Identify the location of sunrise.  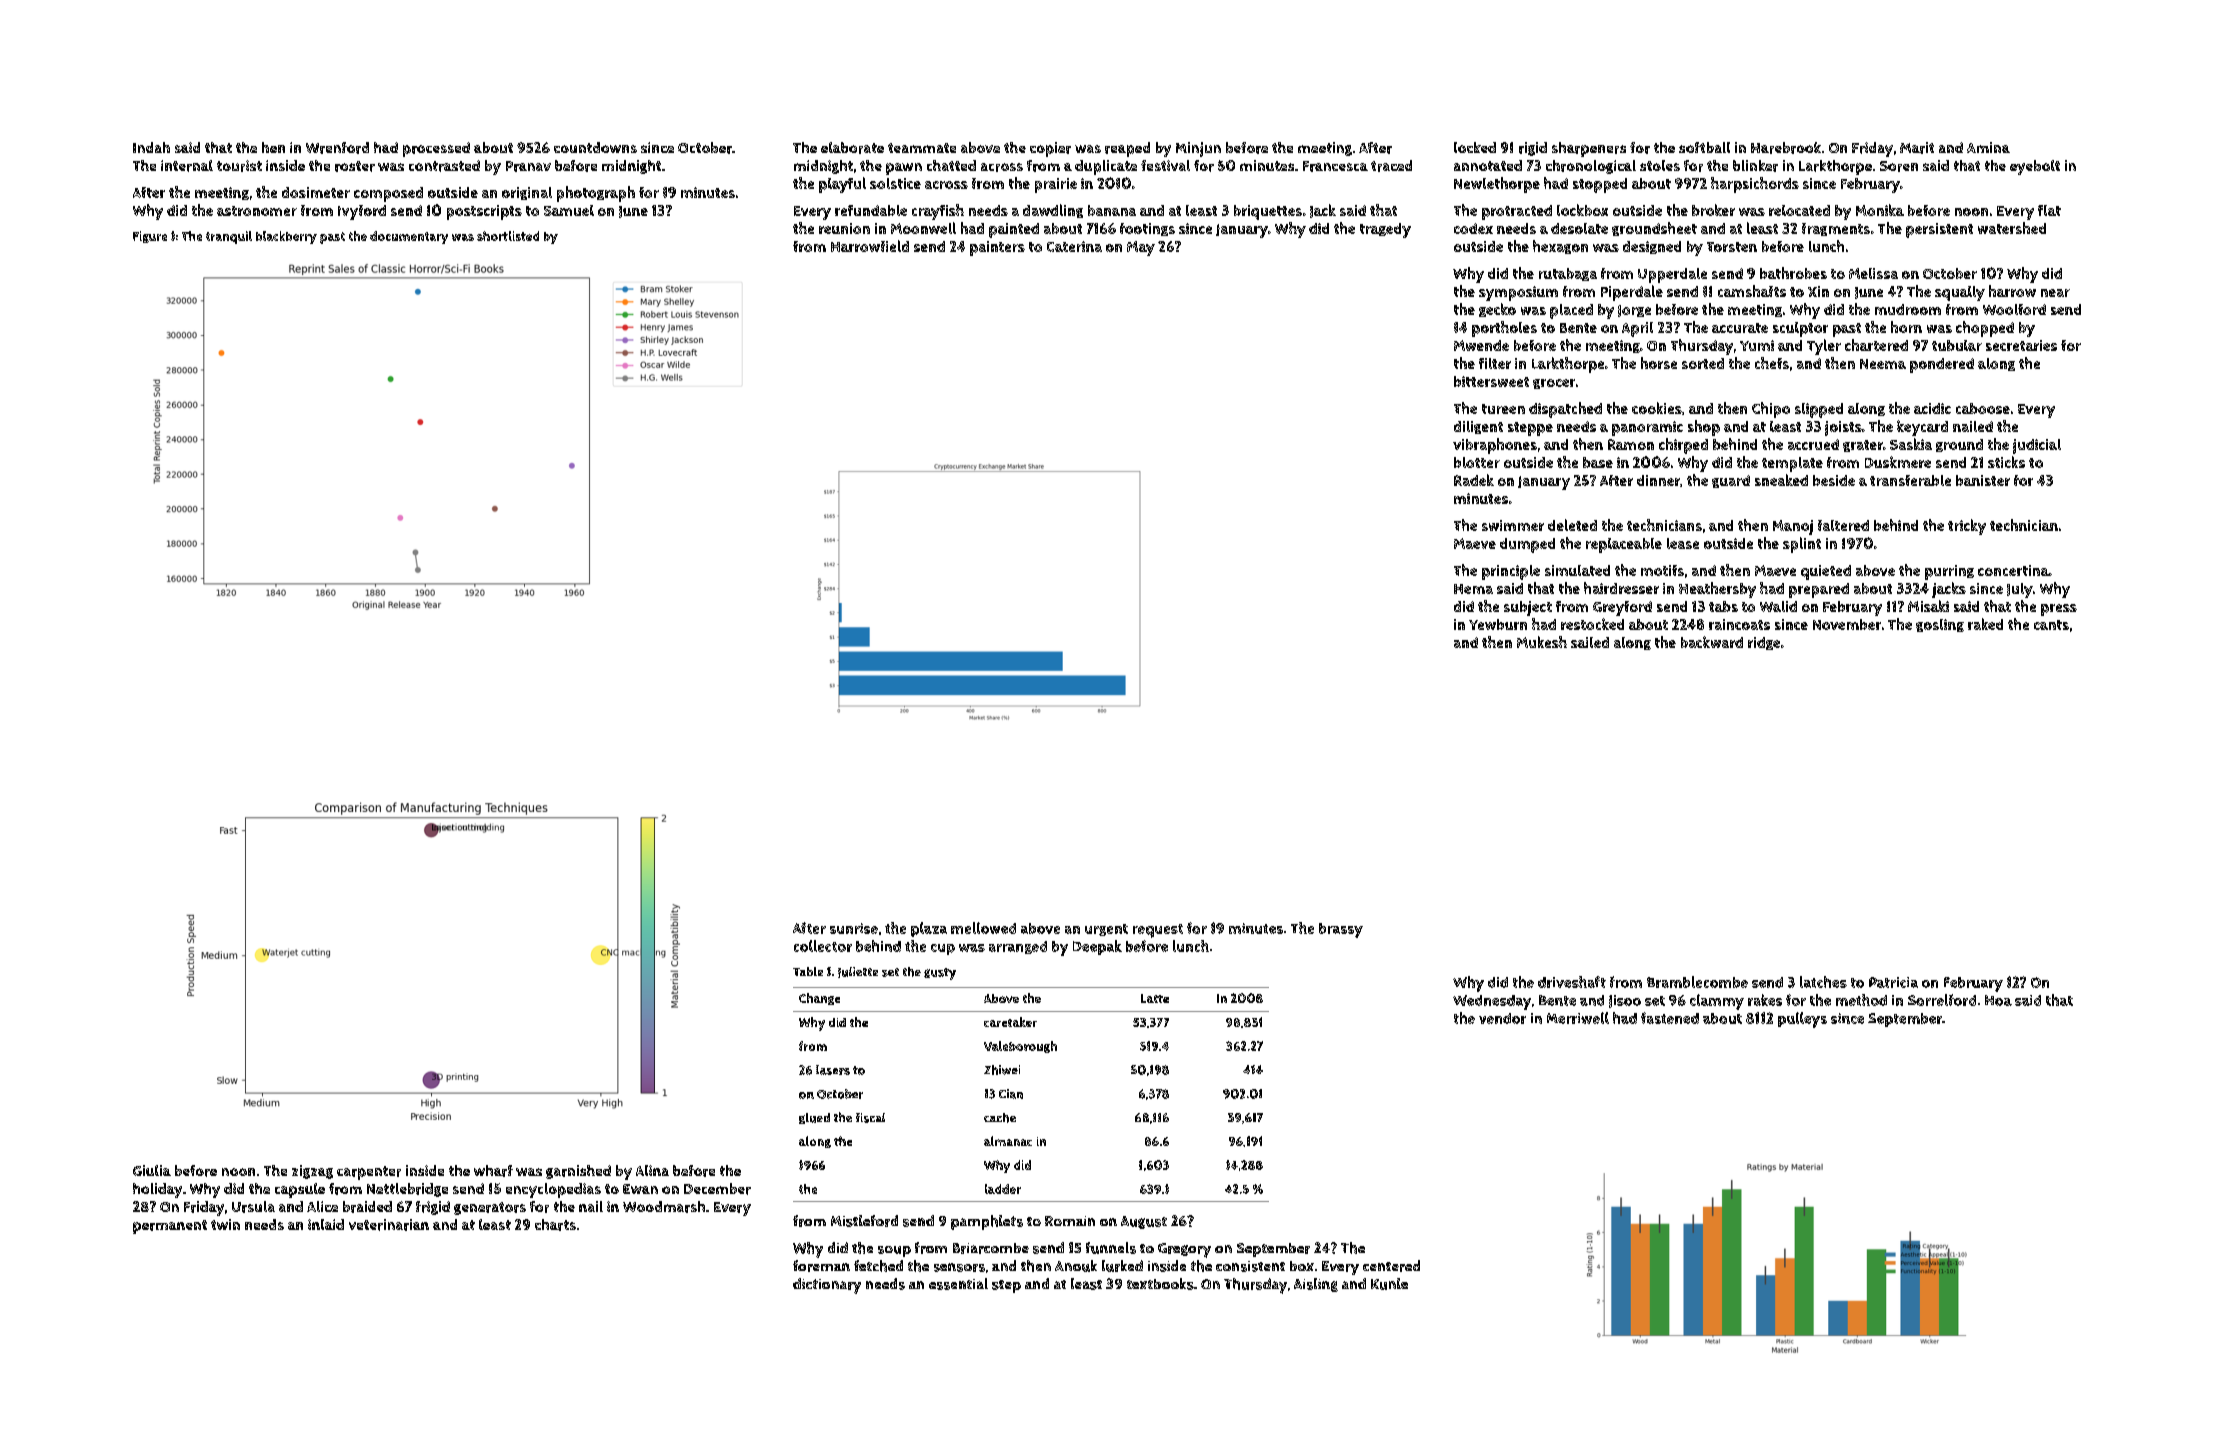
(854, 928).
